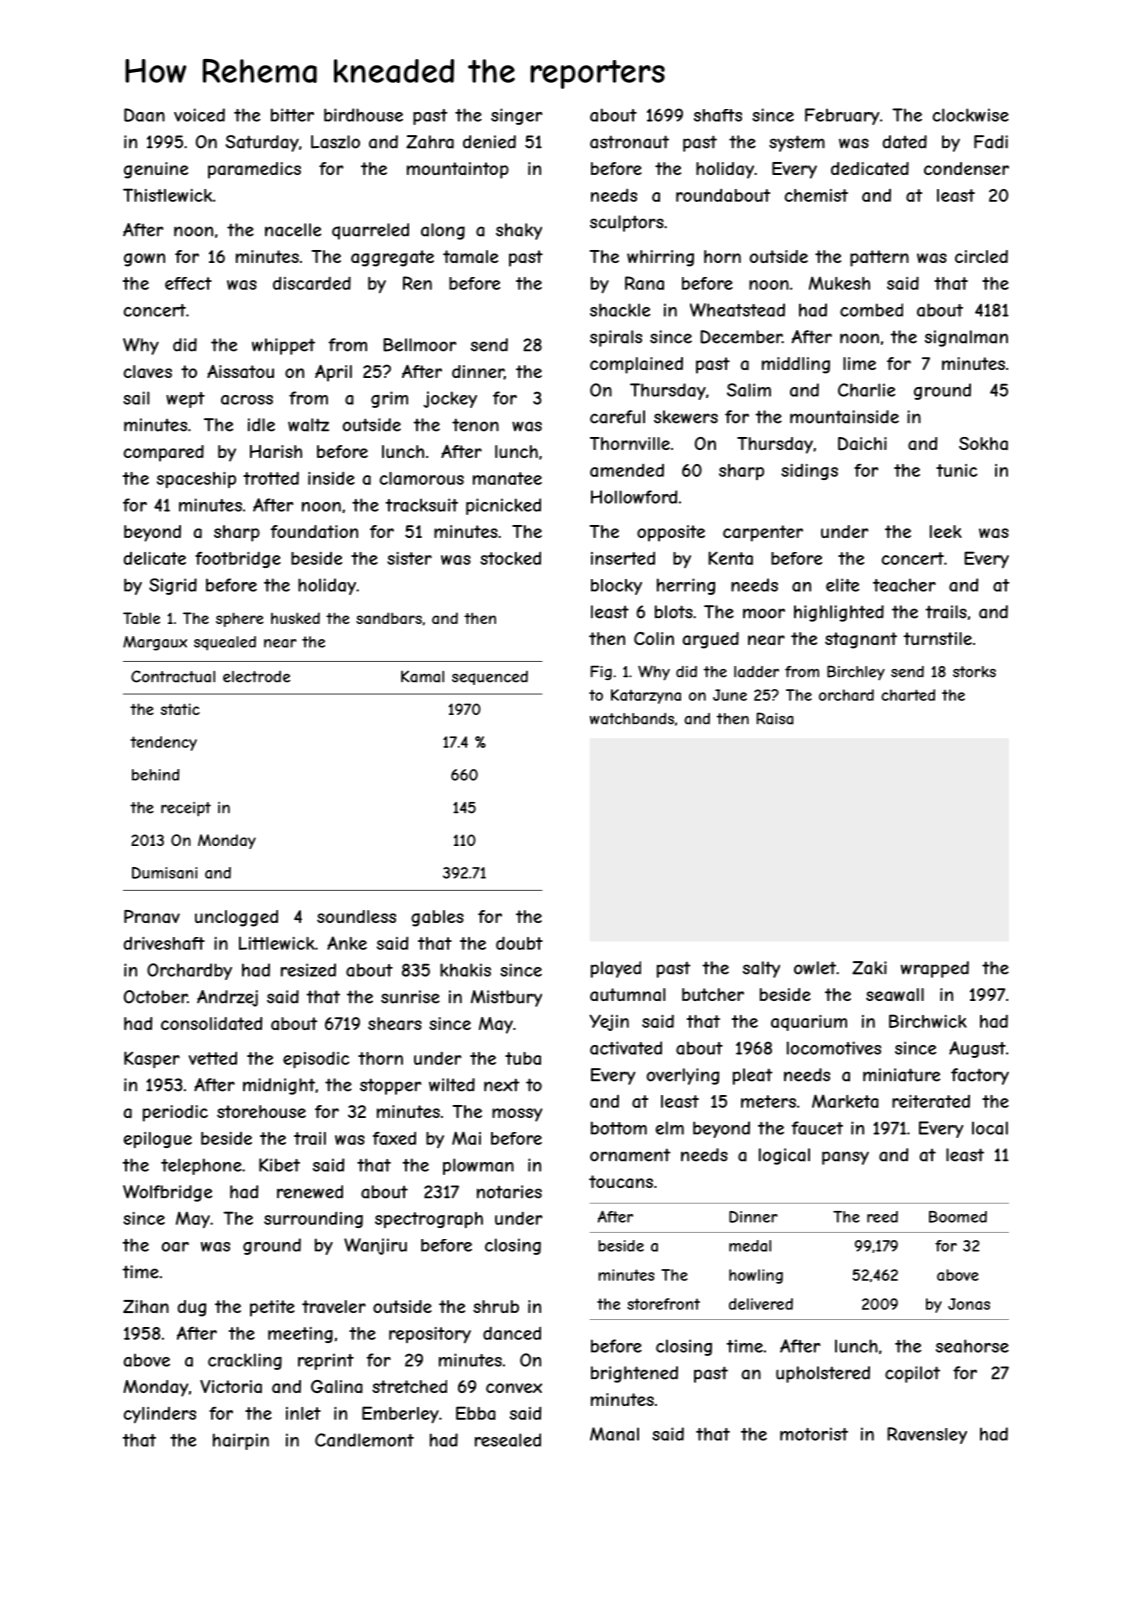 The width and height of the page is (1132, 1601). What do you see at coordinates (971, 115) in the page?
I see `clockwise` at bounding box center [971, 115].
